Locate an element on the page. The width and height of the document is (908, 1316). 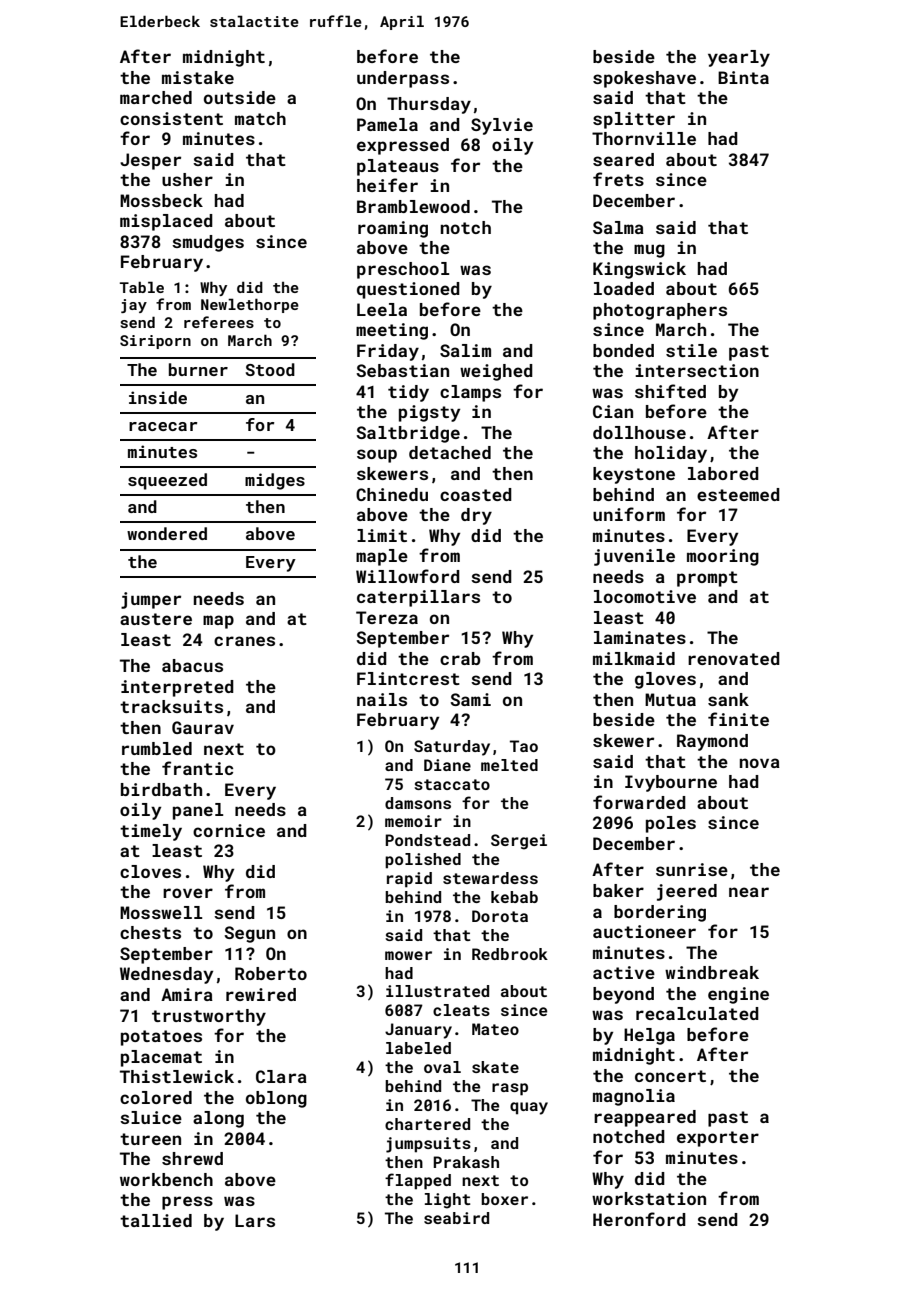
stile is located at coordinates (691, 350).
